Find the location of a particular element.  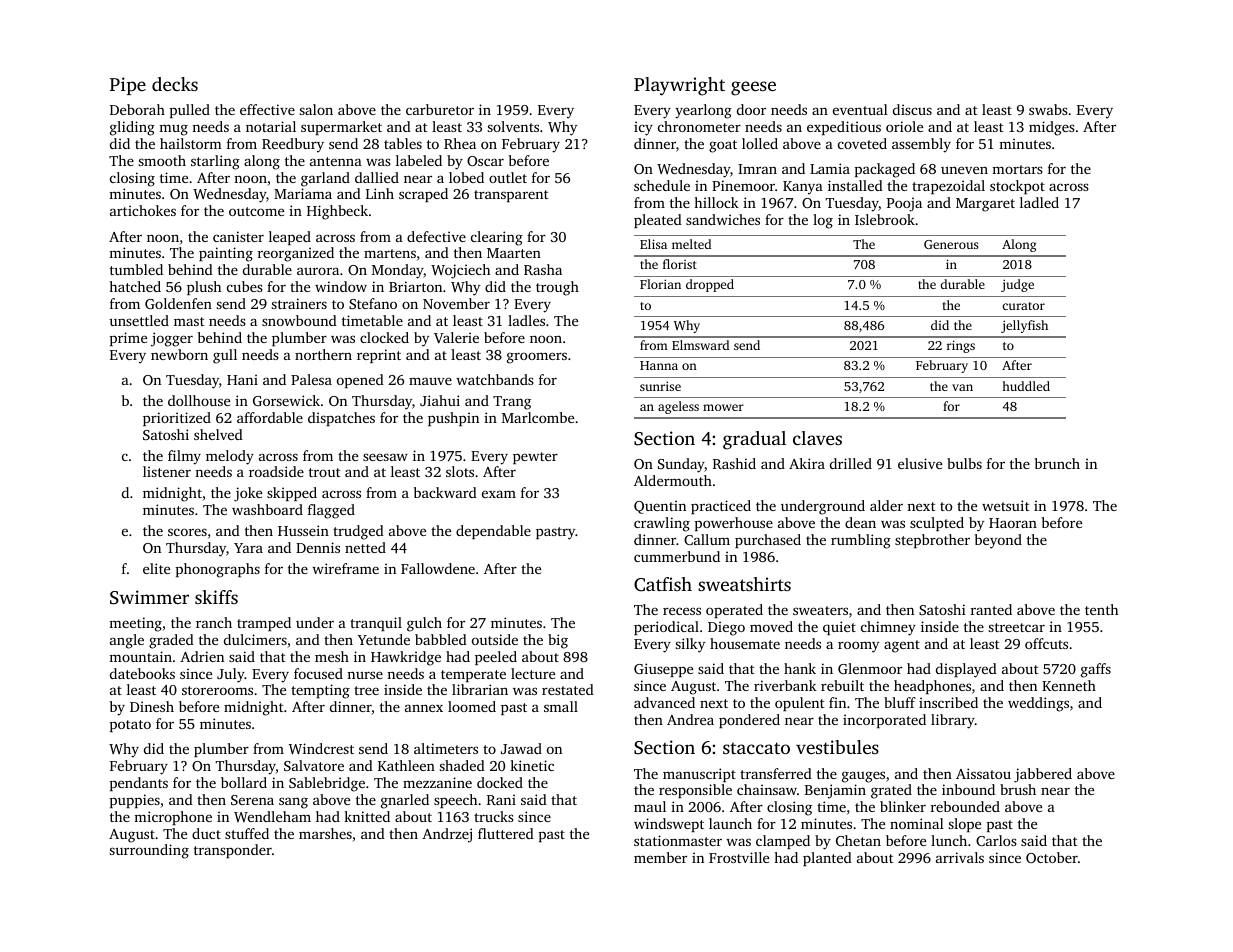

ladled is located at coordinates (1039, 202).
